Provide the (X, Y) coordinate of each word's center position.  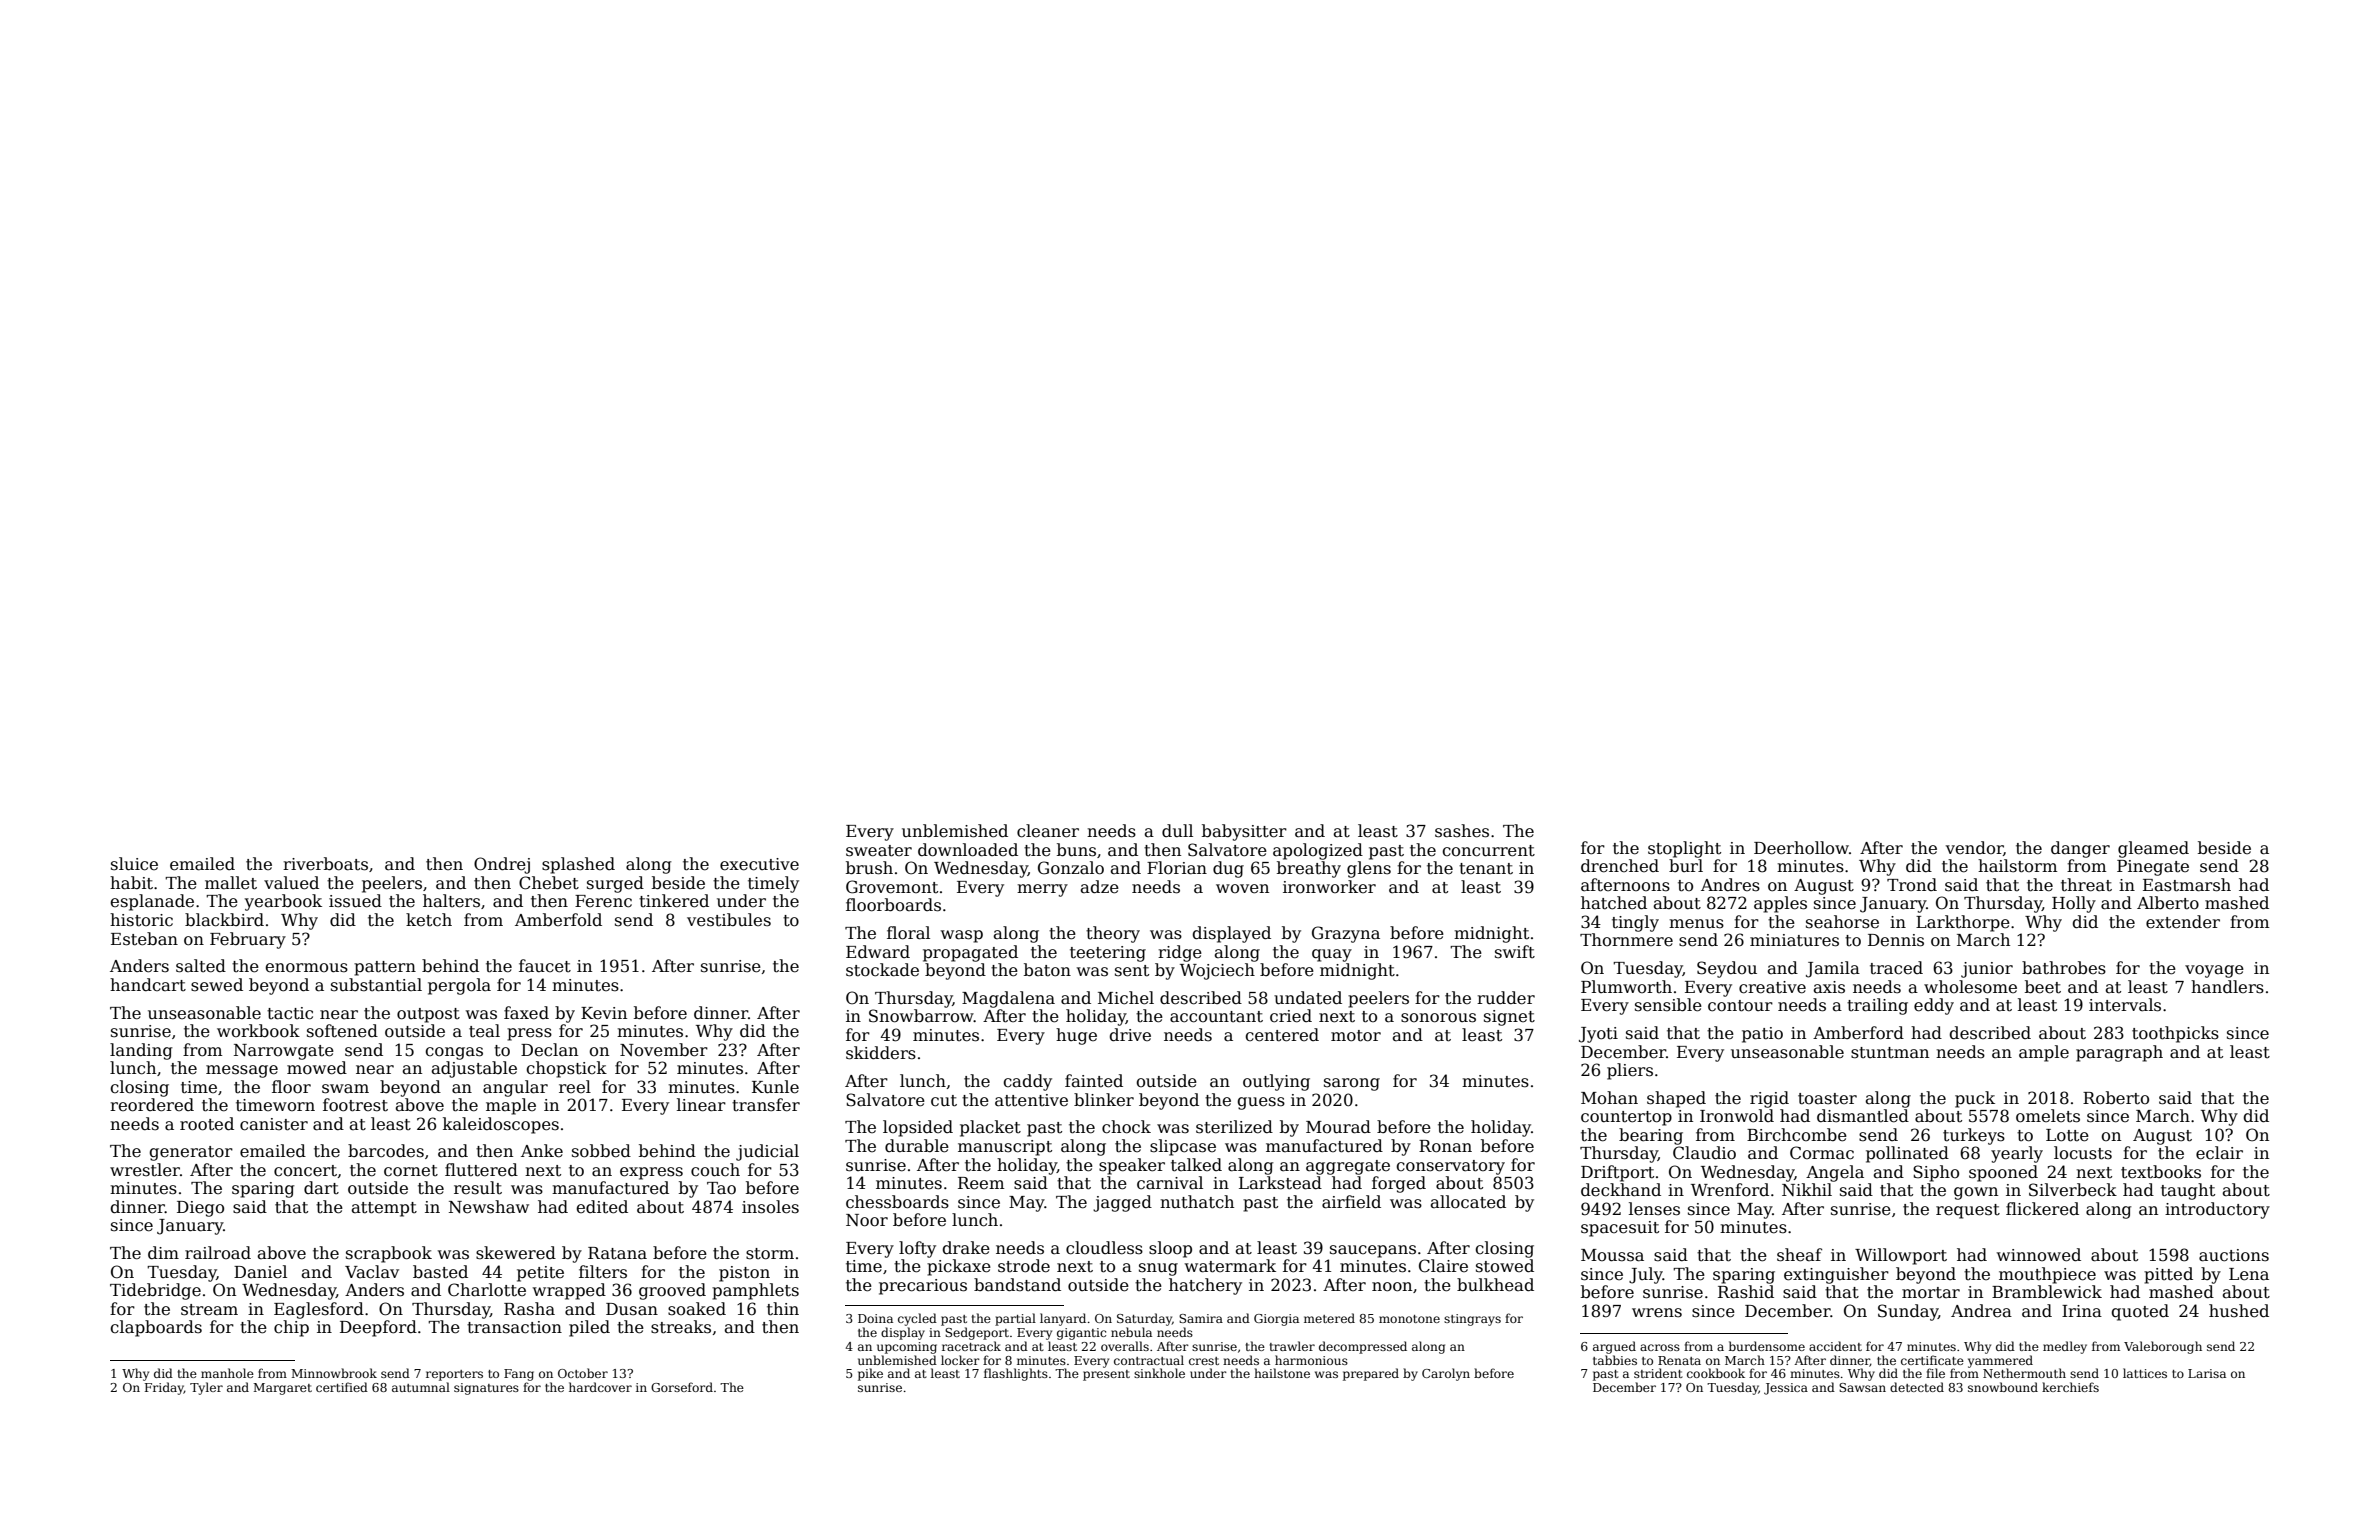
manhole (227, 1373)
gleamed (2153, 849)
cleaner (1048, 831)
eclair (2219, 1153)
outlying (1276, 1082)
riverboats (325, 864)
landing (141, 1051)
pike (870, 1374)
